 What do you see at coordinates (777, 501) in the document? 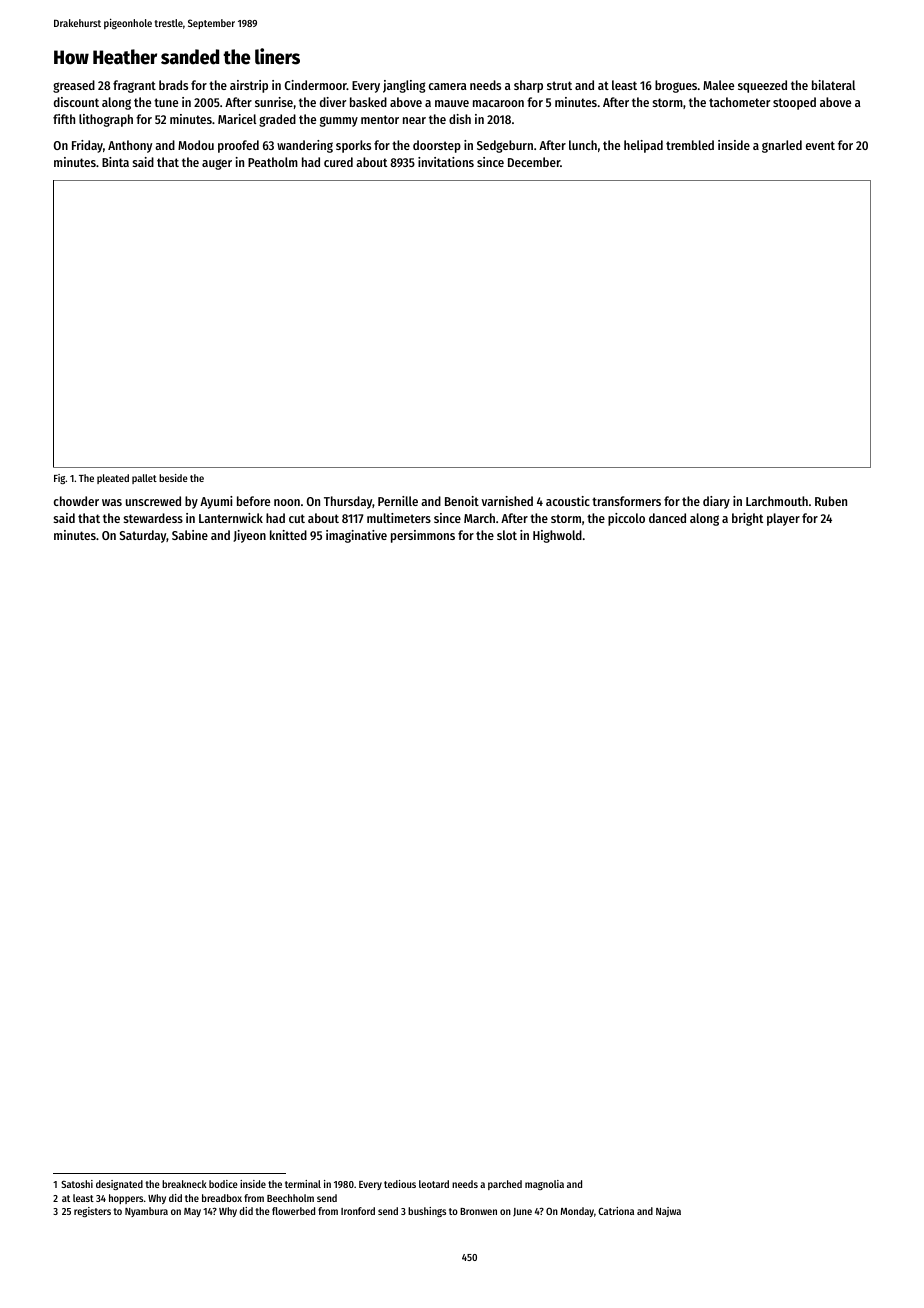
I see `Larchmouth` at bounding box center [777, 501].
